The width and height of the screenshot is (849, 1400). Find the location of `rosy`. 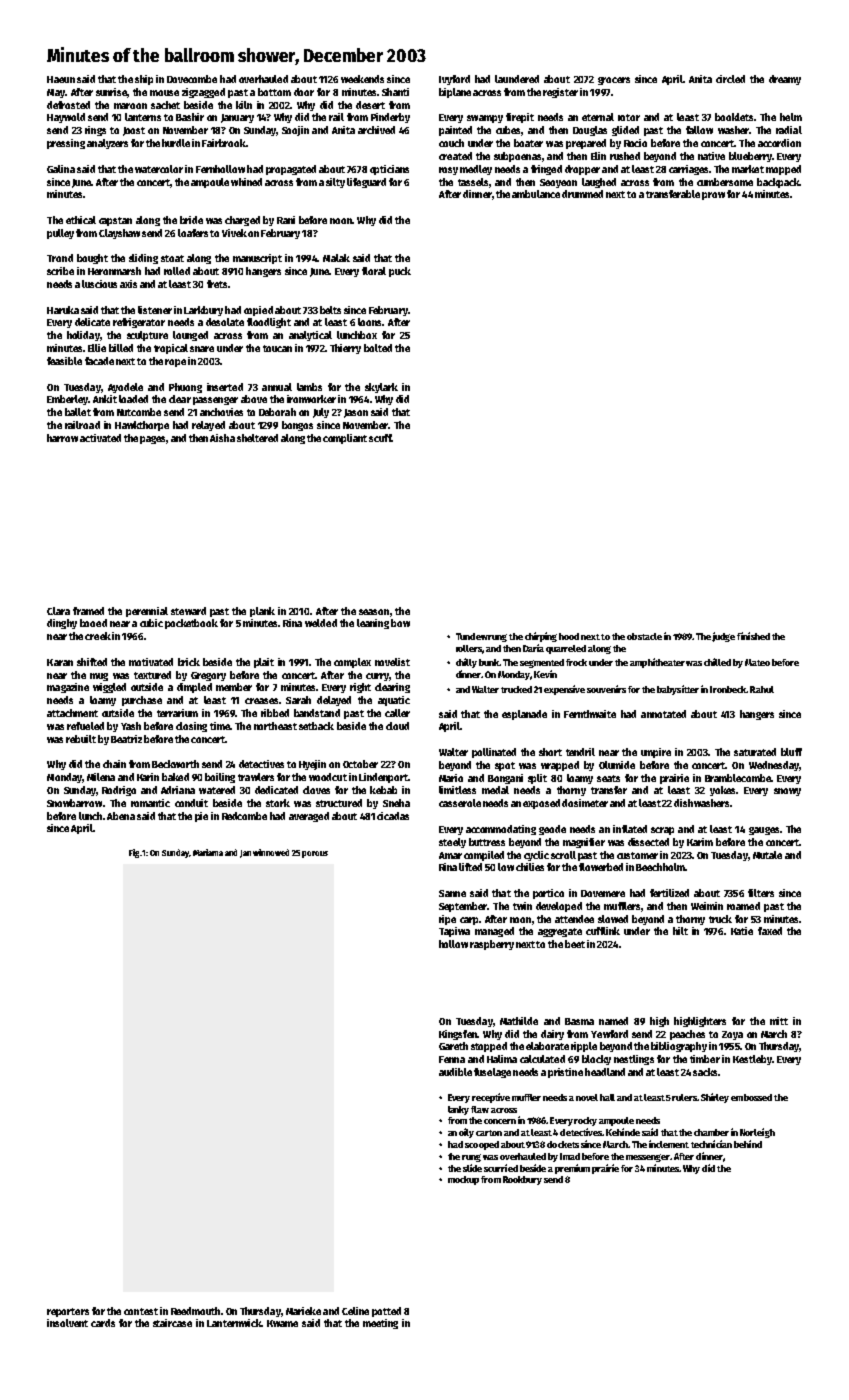

rosy is located at coordinates (448, 171).
